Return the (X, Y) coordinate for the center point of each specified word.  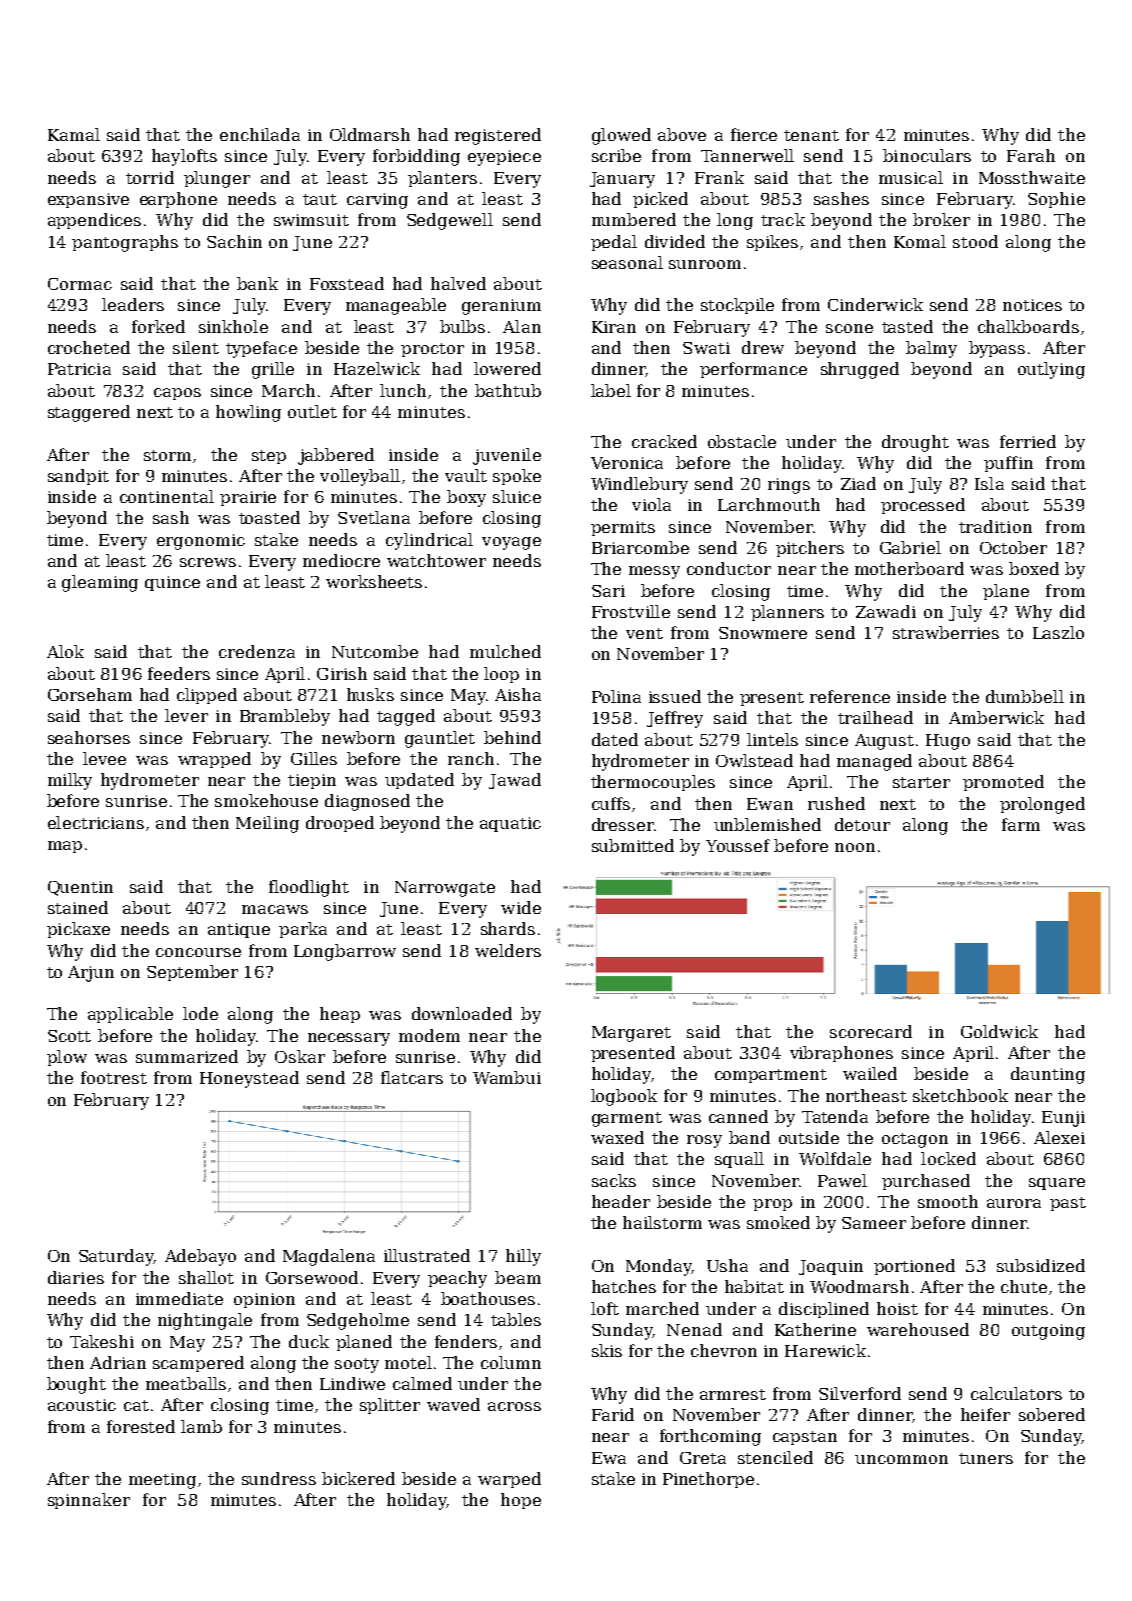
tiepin (312, 781)
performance (753, 370)
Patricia (79, 369)
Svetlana (374, 517)
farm (1021, 824)
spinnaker (89, 1501)
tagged (406, 717)
